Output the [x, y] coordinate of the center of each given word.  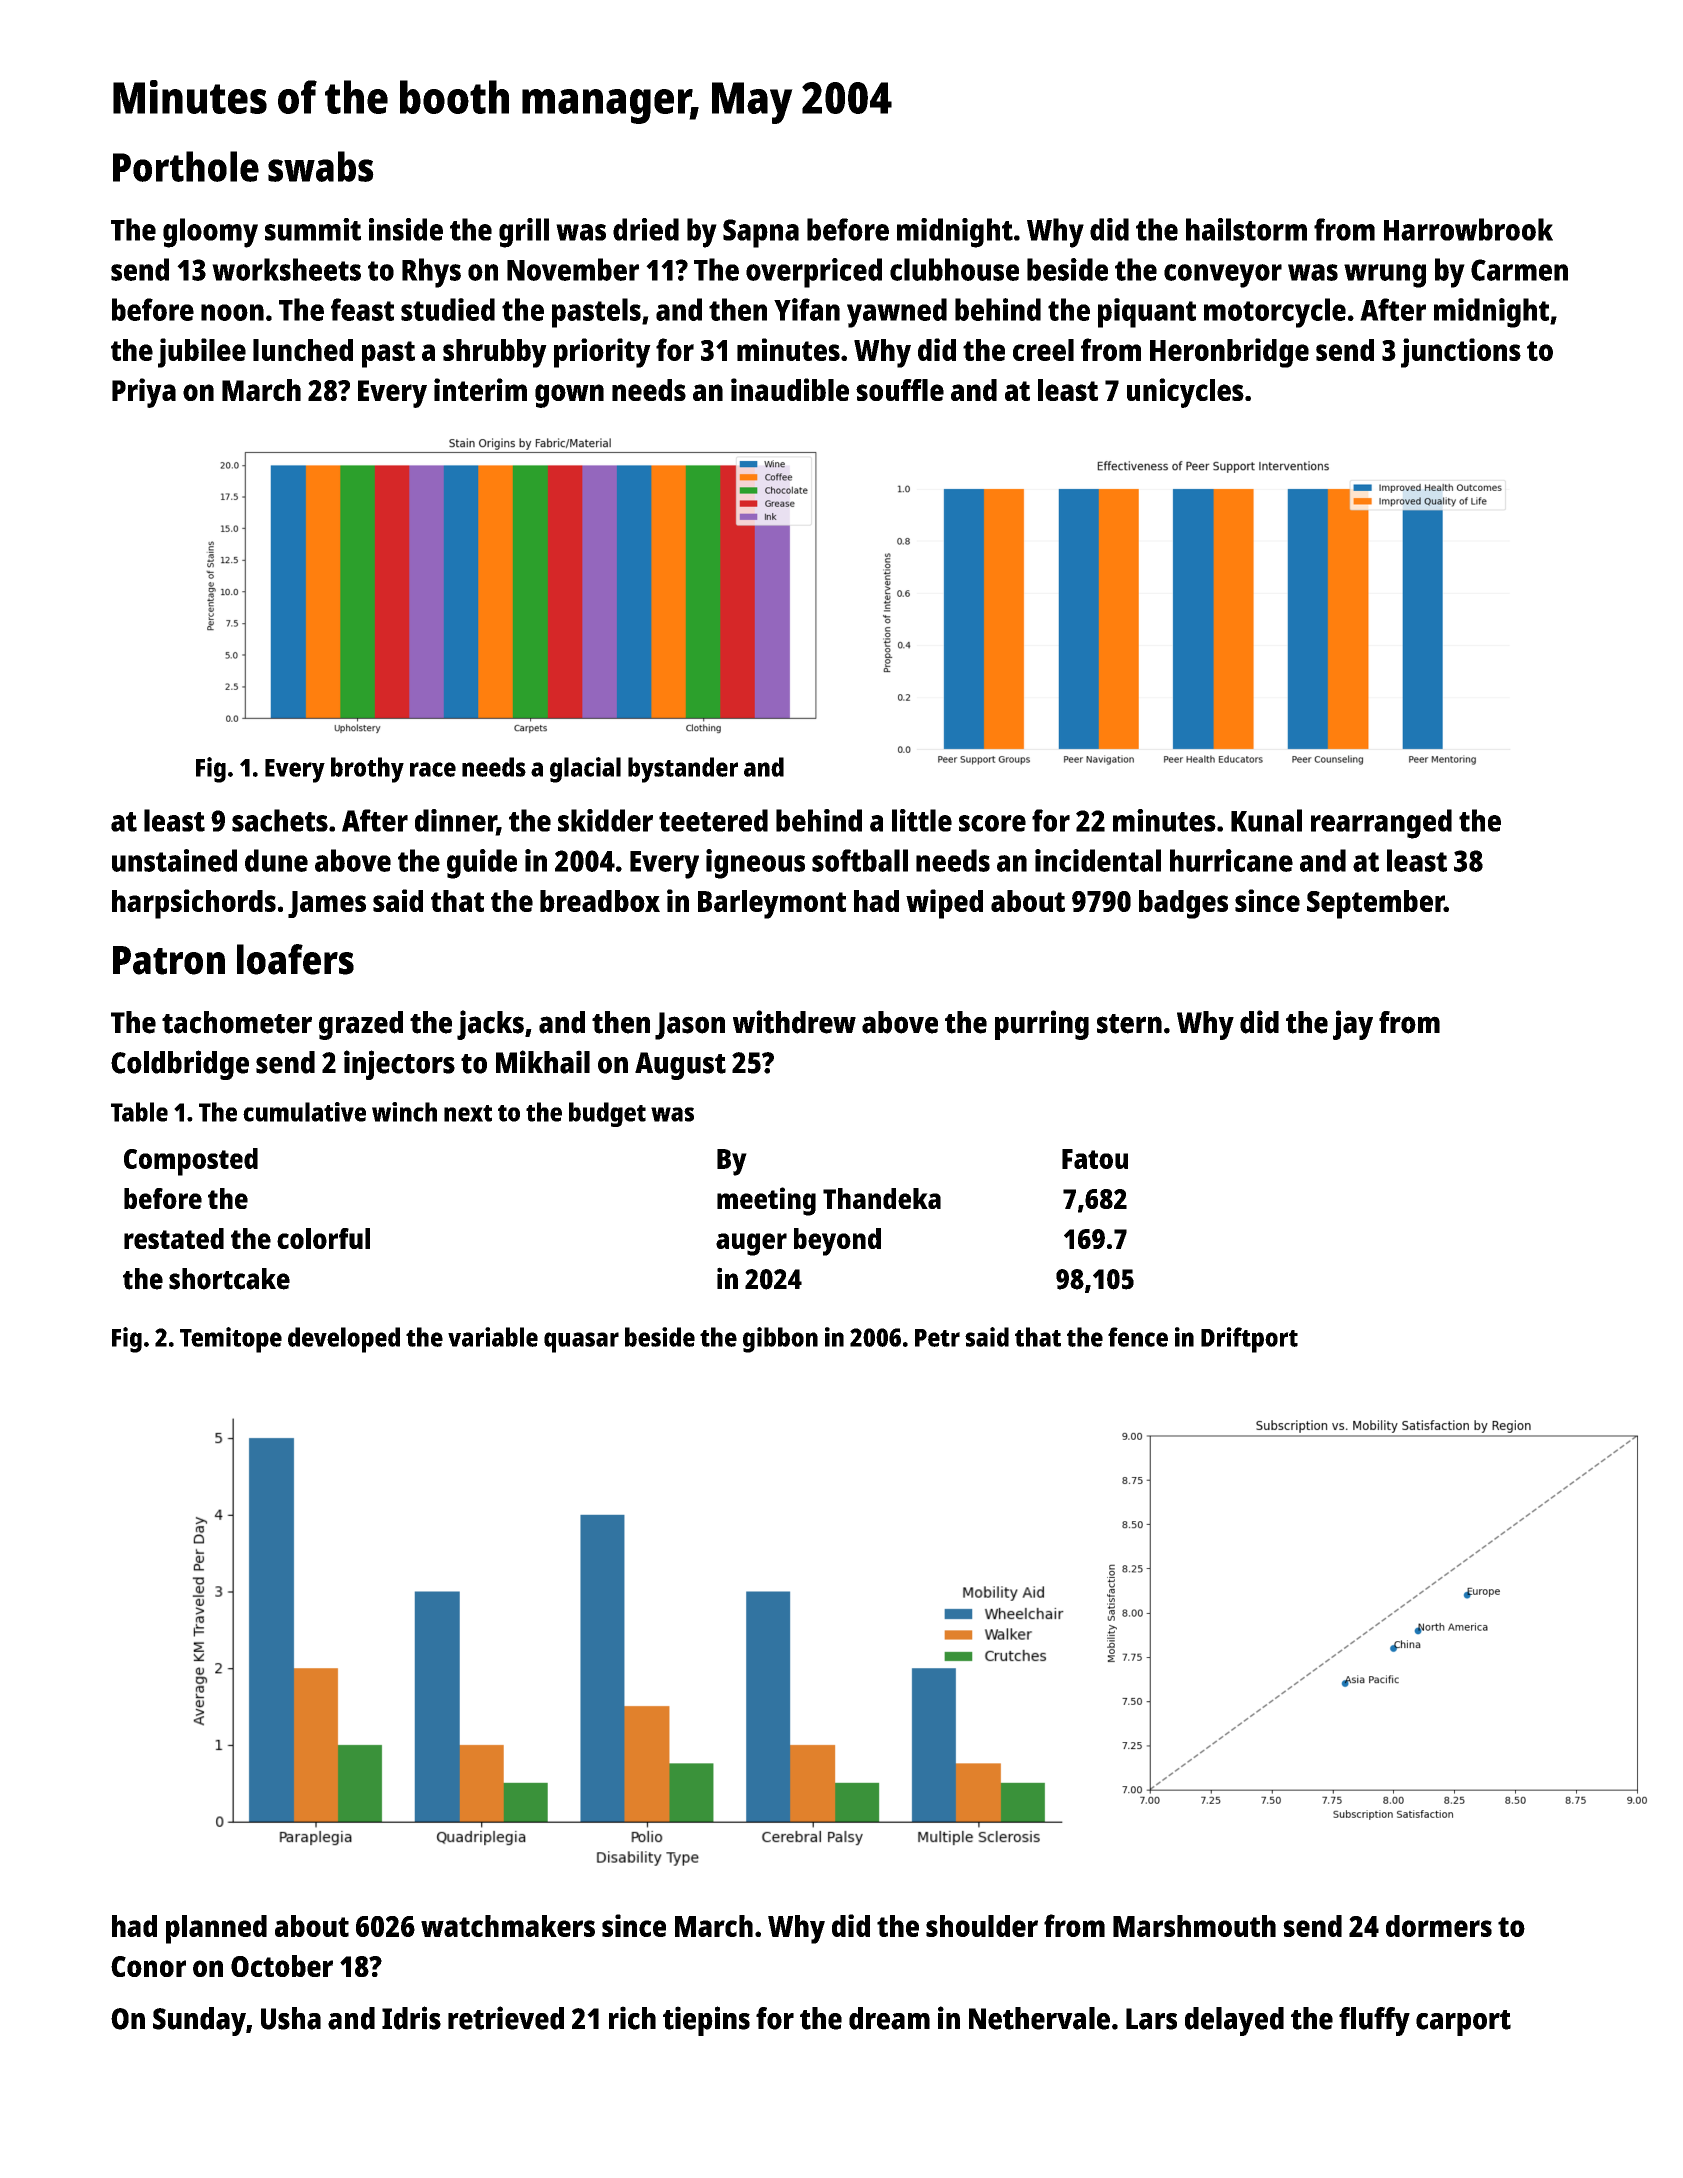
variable [493, 1337]
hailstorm [1246, 229]
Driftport [1249, 1340]
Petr [937, 1338]
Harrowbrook [1468, 229]
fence [1138, 1337]
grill [524, 233]
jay [1353, 1025]
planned [216, 1929]
